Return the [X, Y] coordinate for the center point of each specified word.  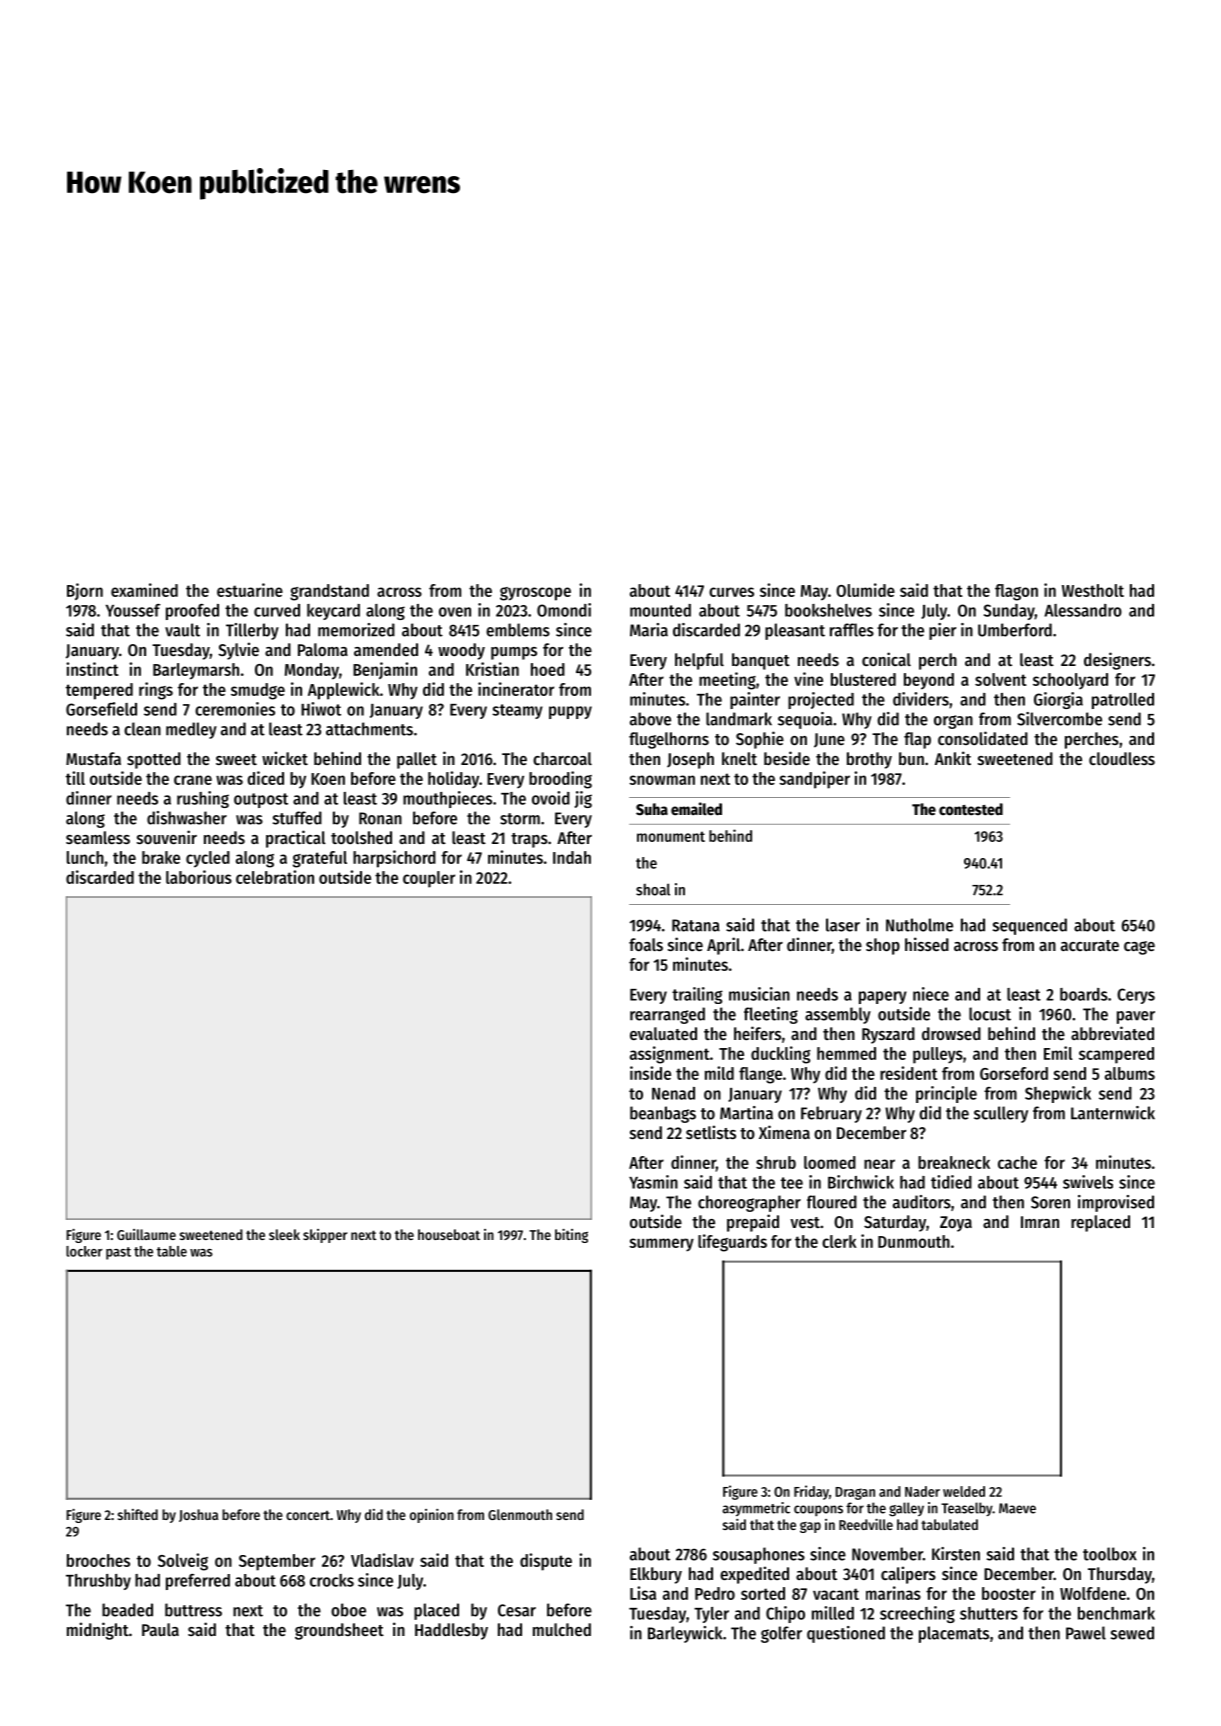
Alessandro [1083, 610]
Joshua [198, 1515]
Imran [1040, 1222]
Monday [312, 671]
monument [671, 836]
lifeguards [732, 1243]
